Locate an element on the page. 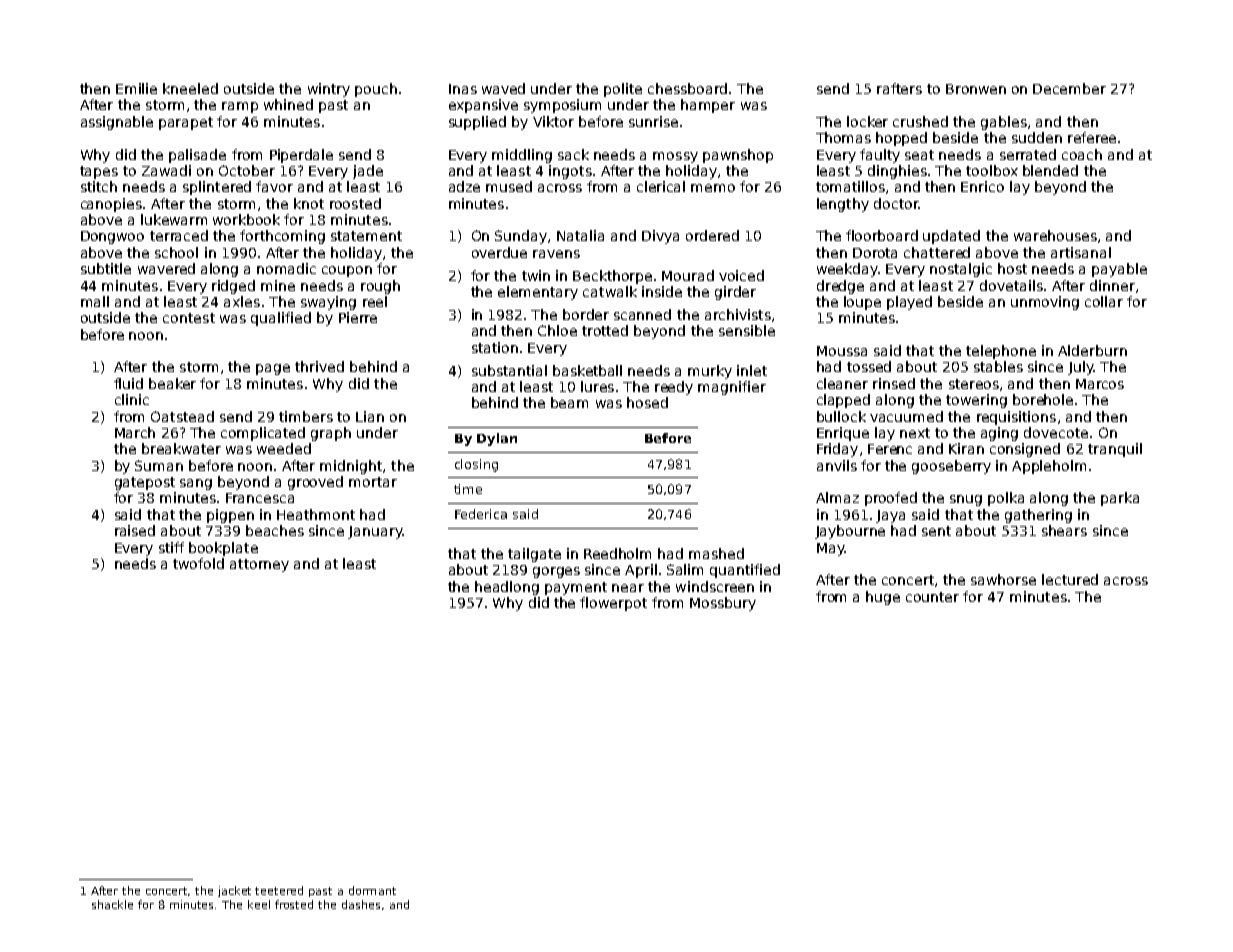  dovetails is located at coordinates (1011, 285).
